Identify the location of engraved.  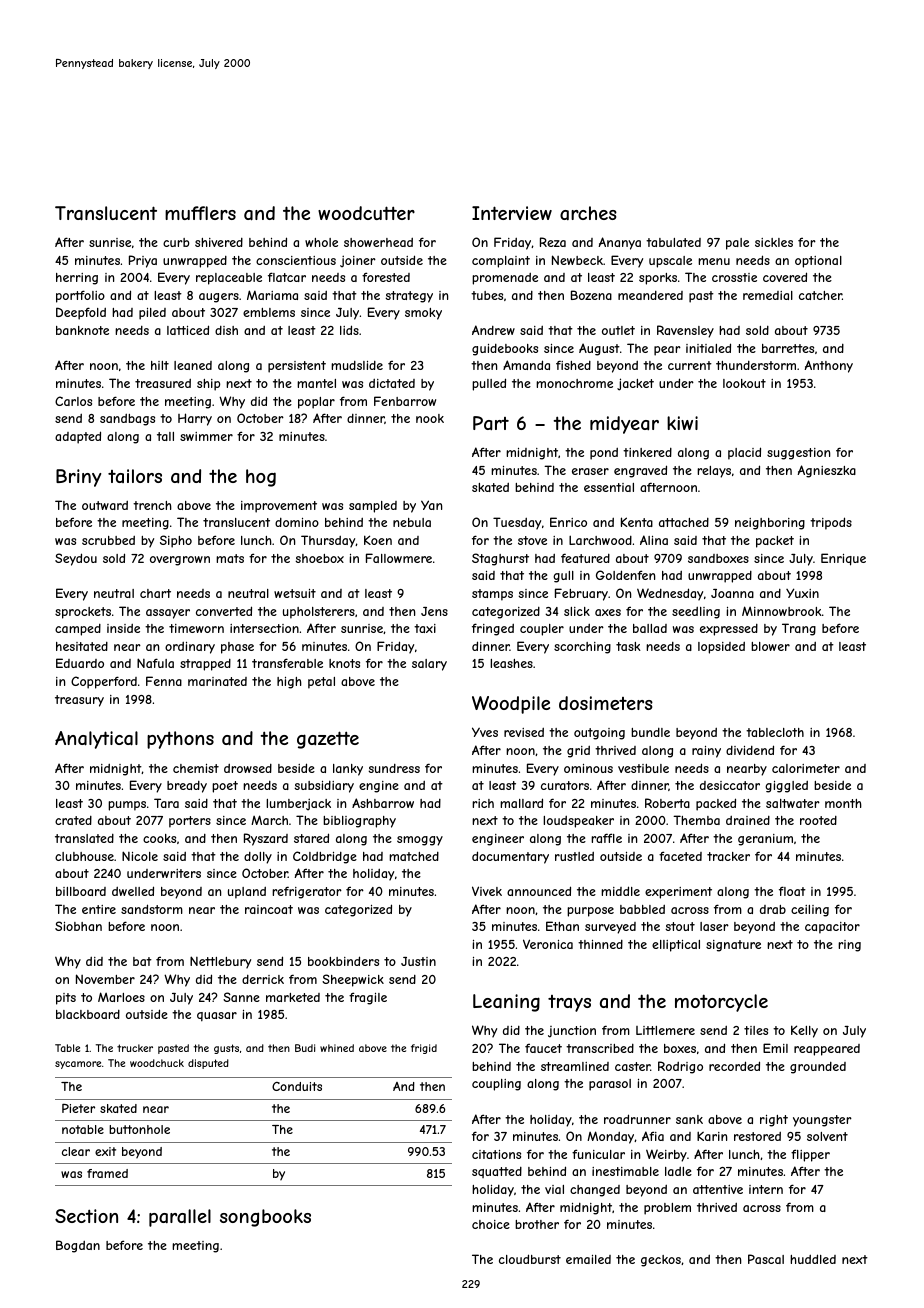
(640, 471).
